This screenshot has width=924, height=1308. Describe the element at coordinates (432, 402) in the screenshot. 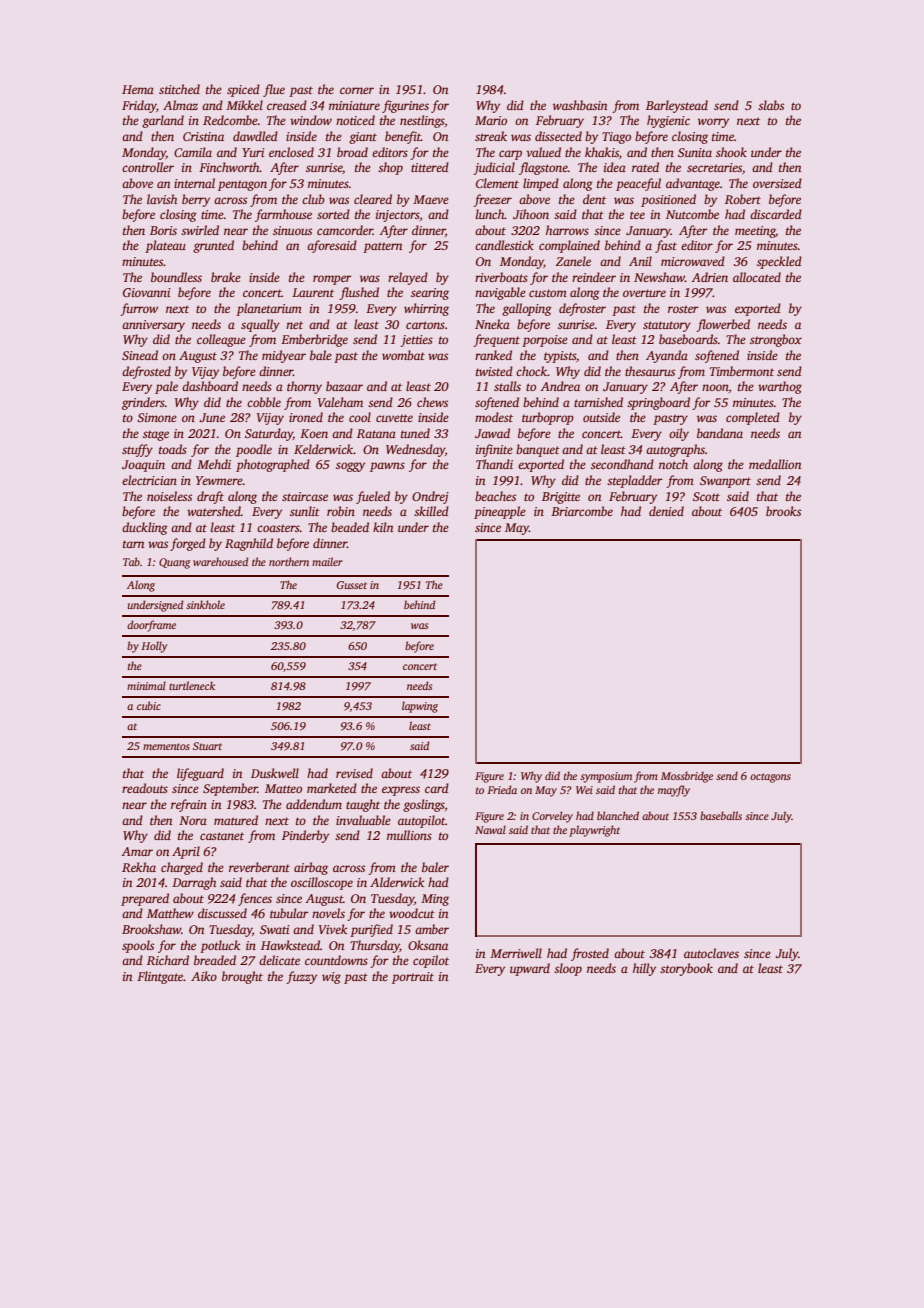

I see `chews` at that location.
